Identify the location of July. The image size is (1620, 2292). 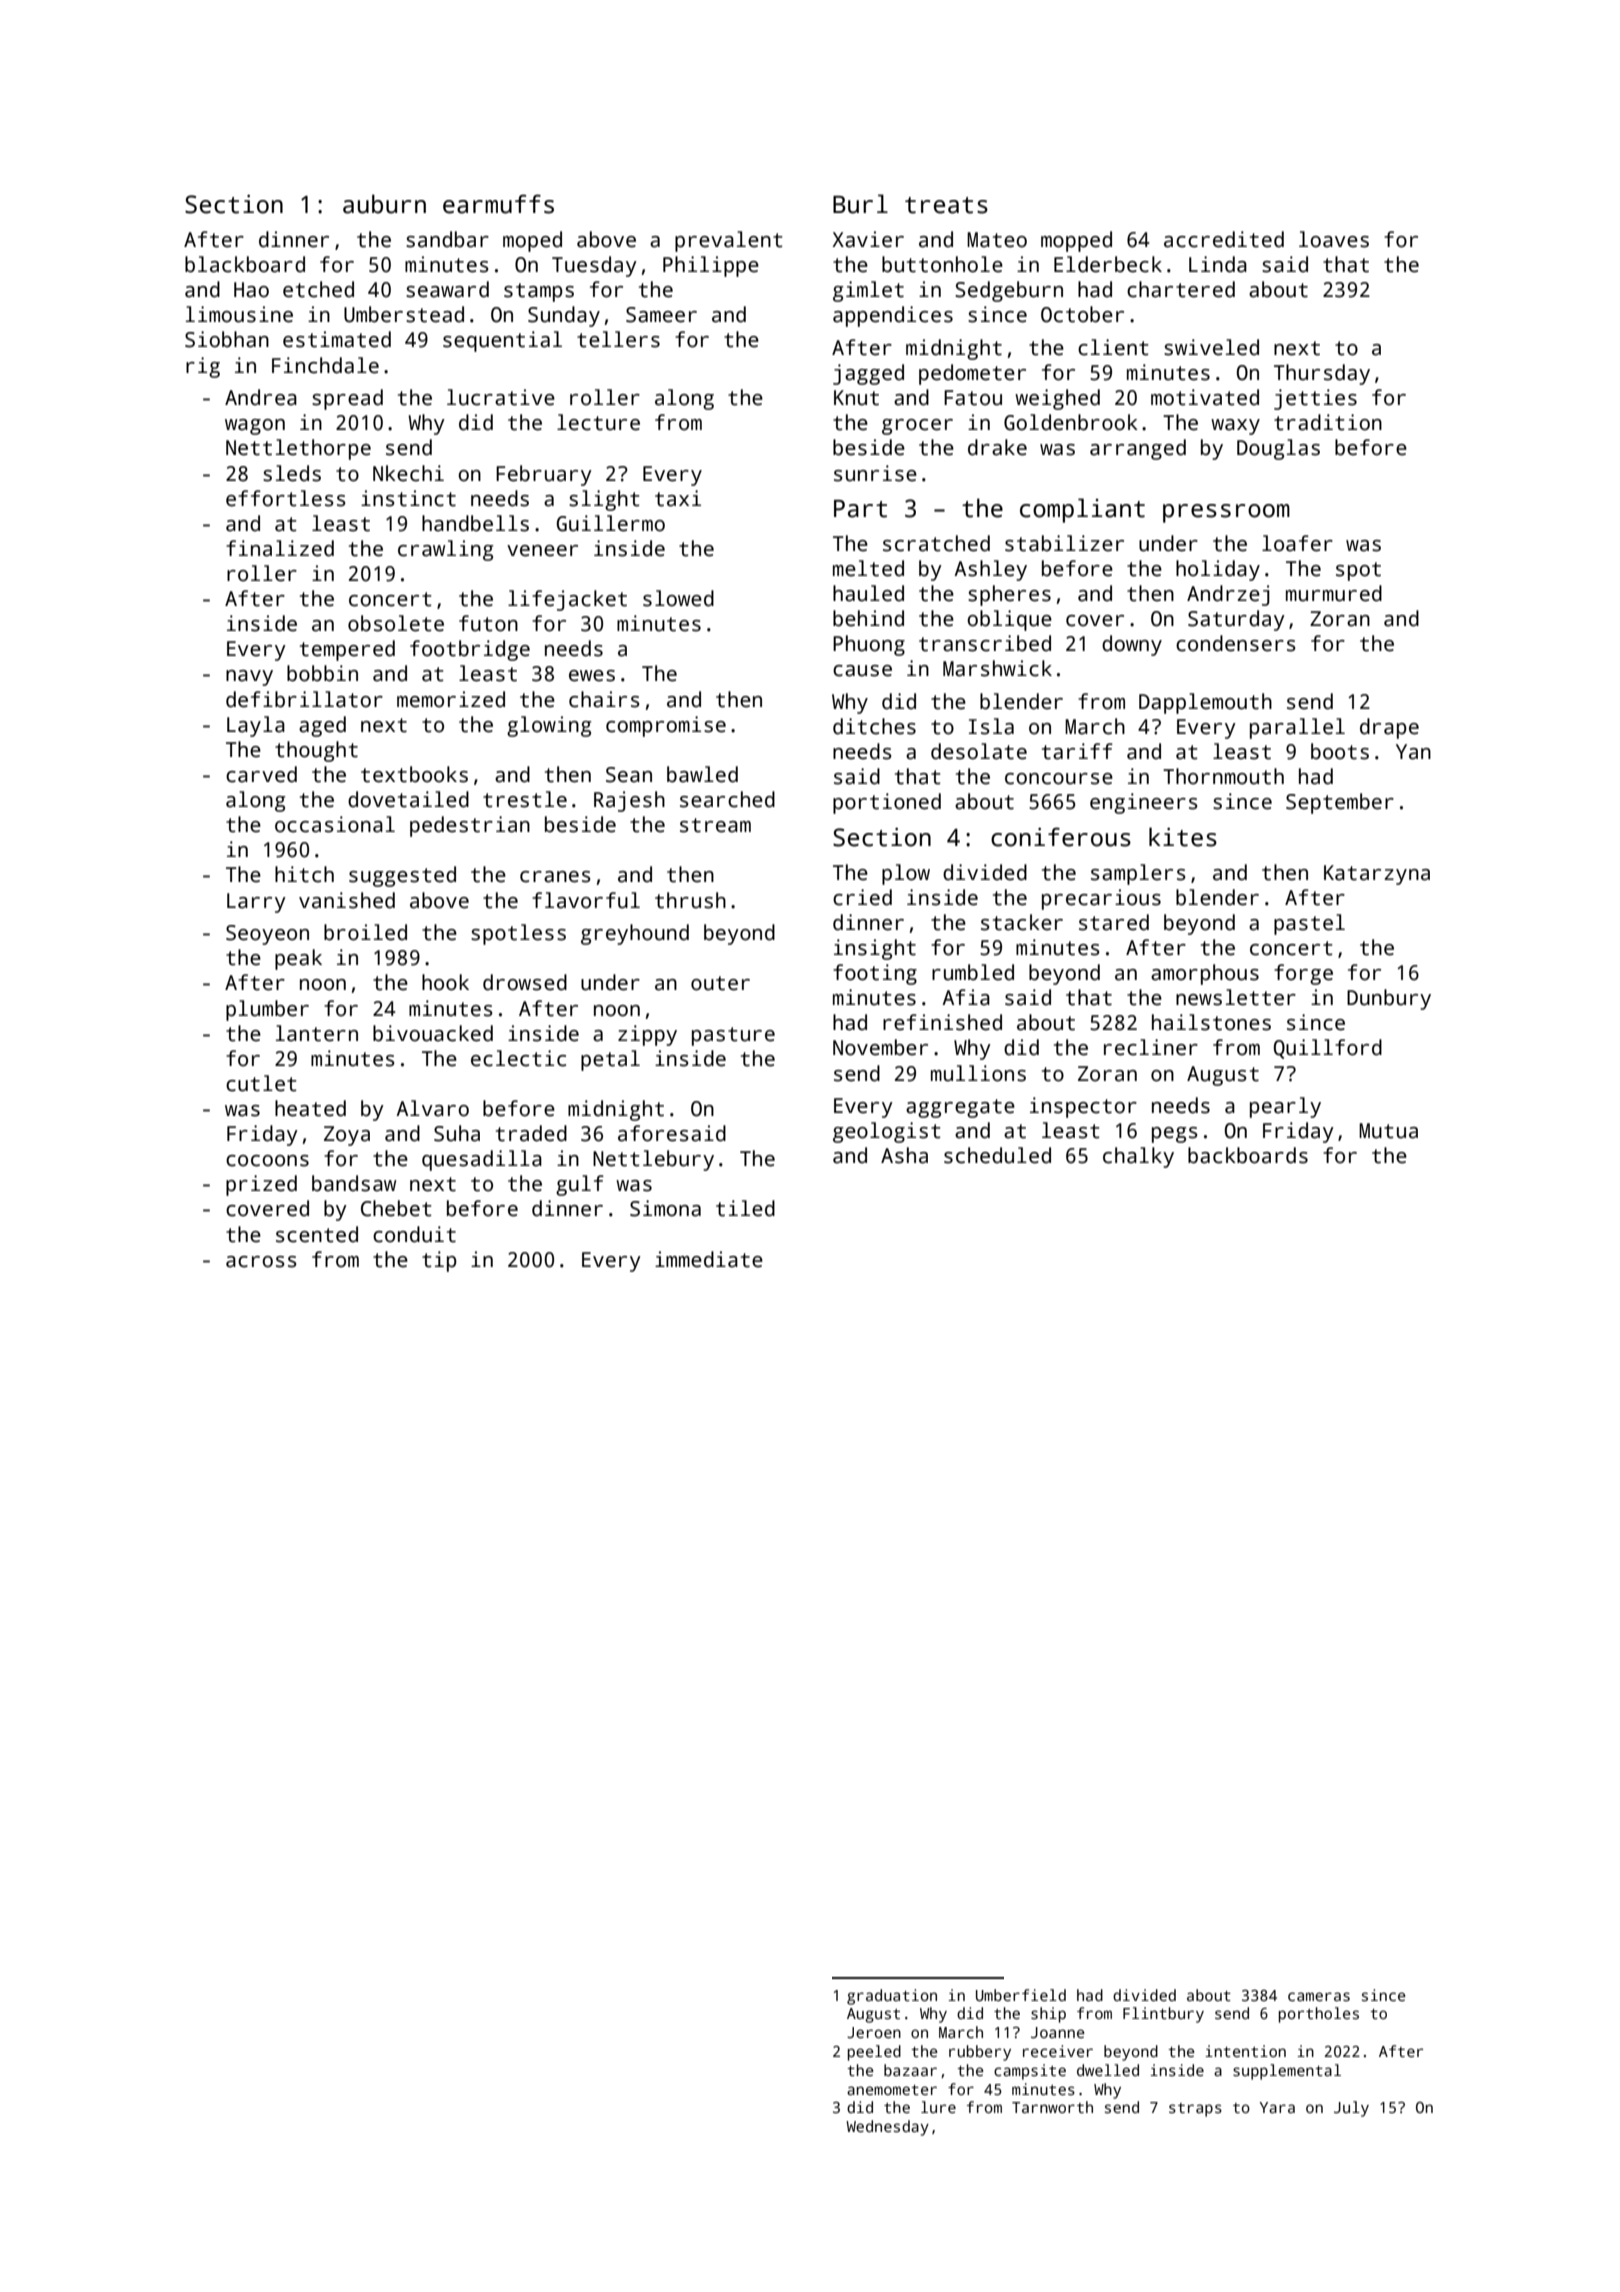
(1351, 2109).
